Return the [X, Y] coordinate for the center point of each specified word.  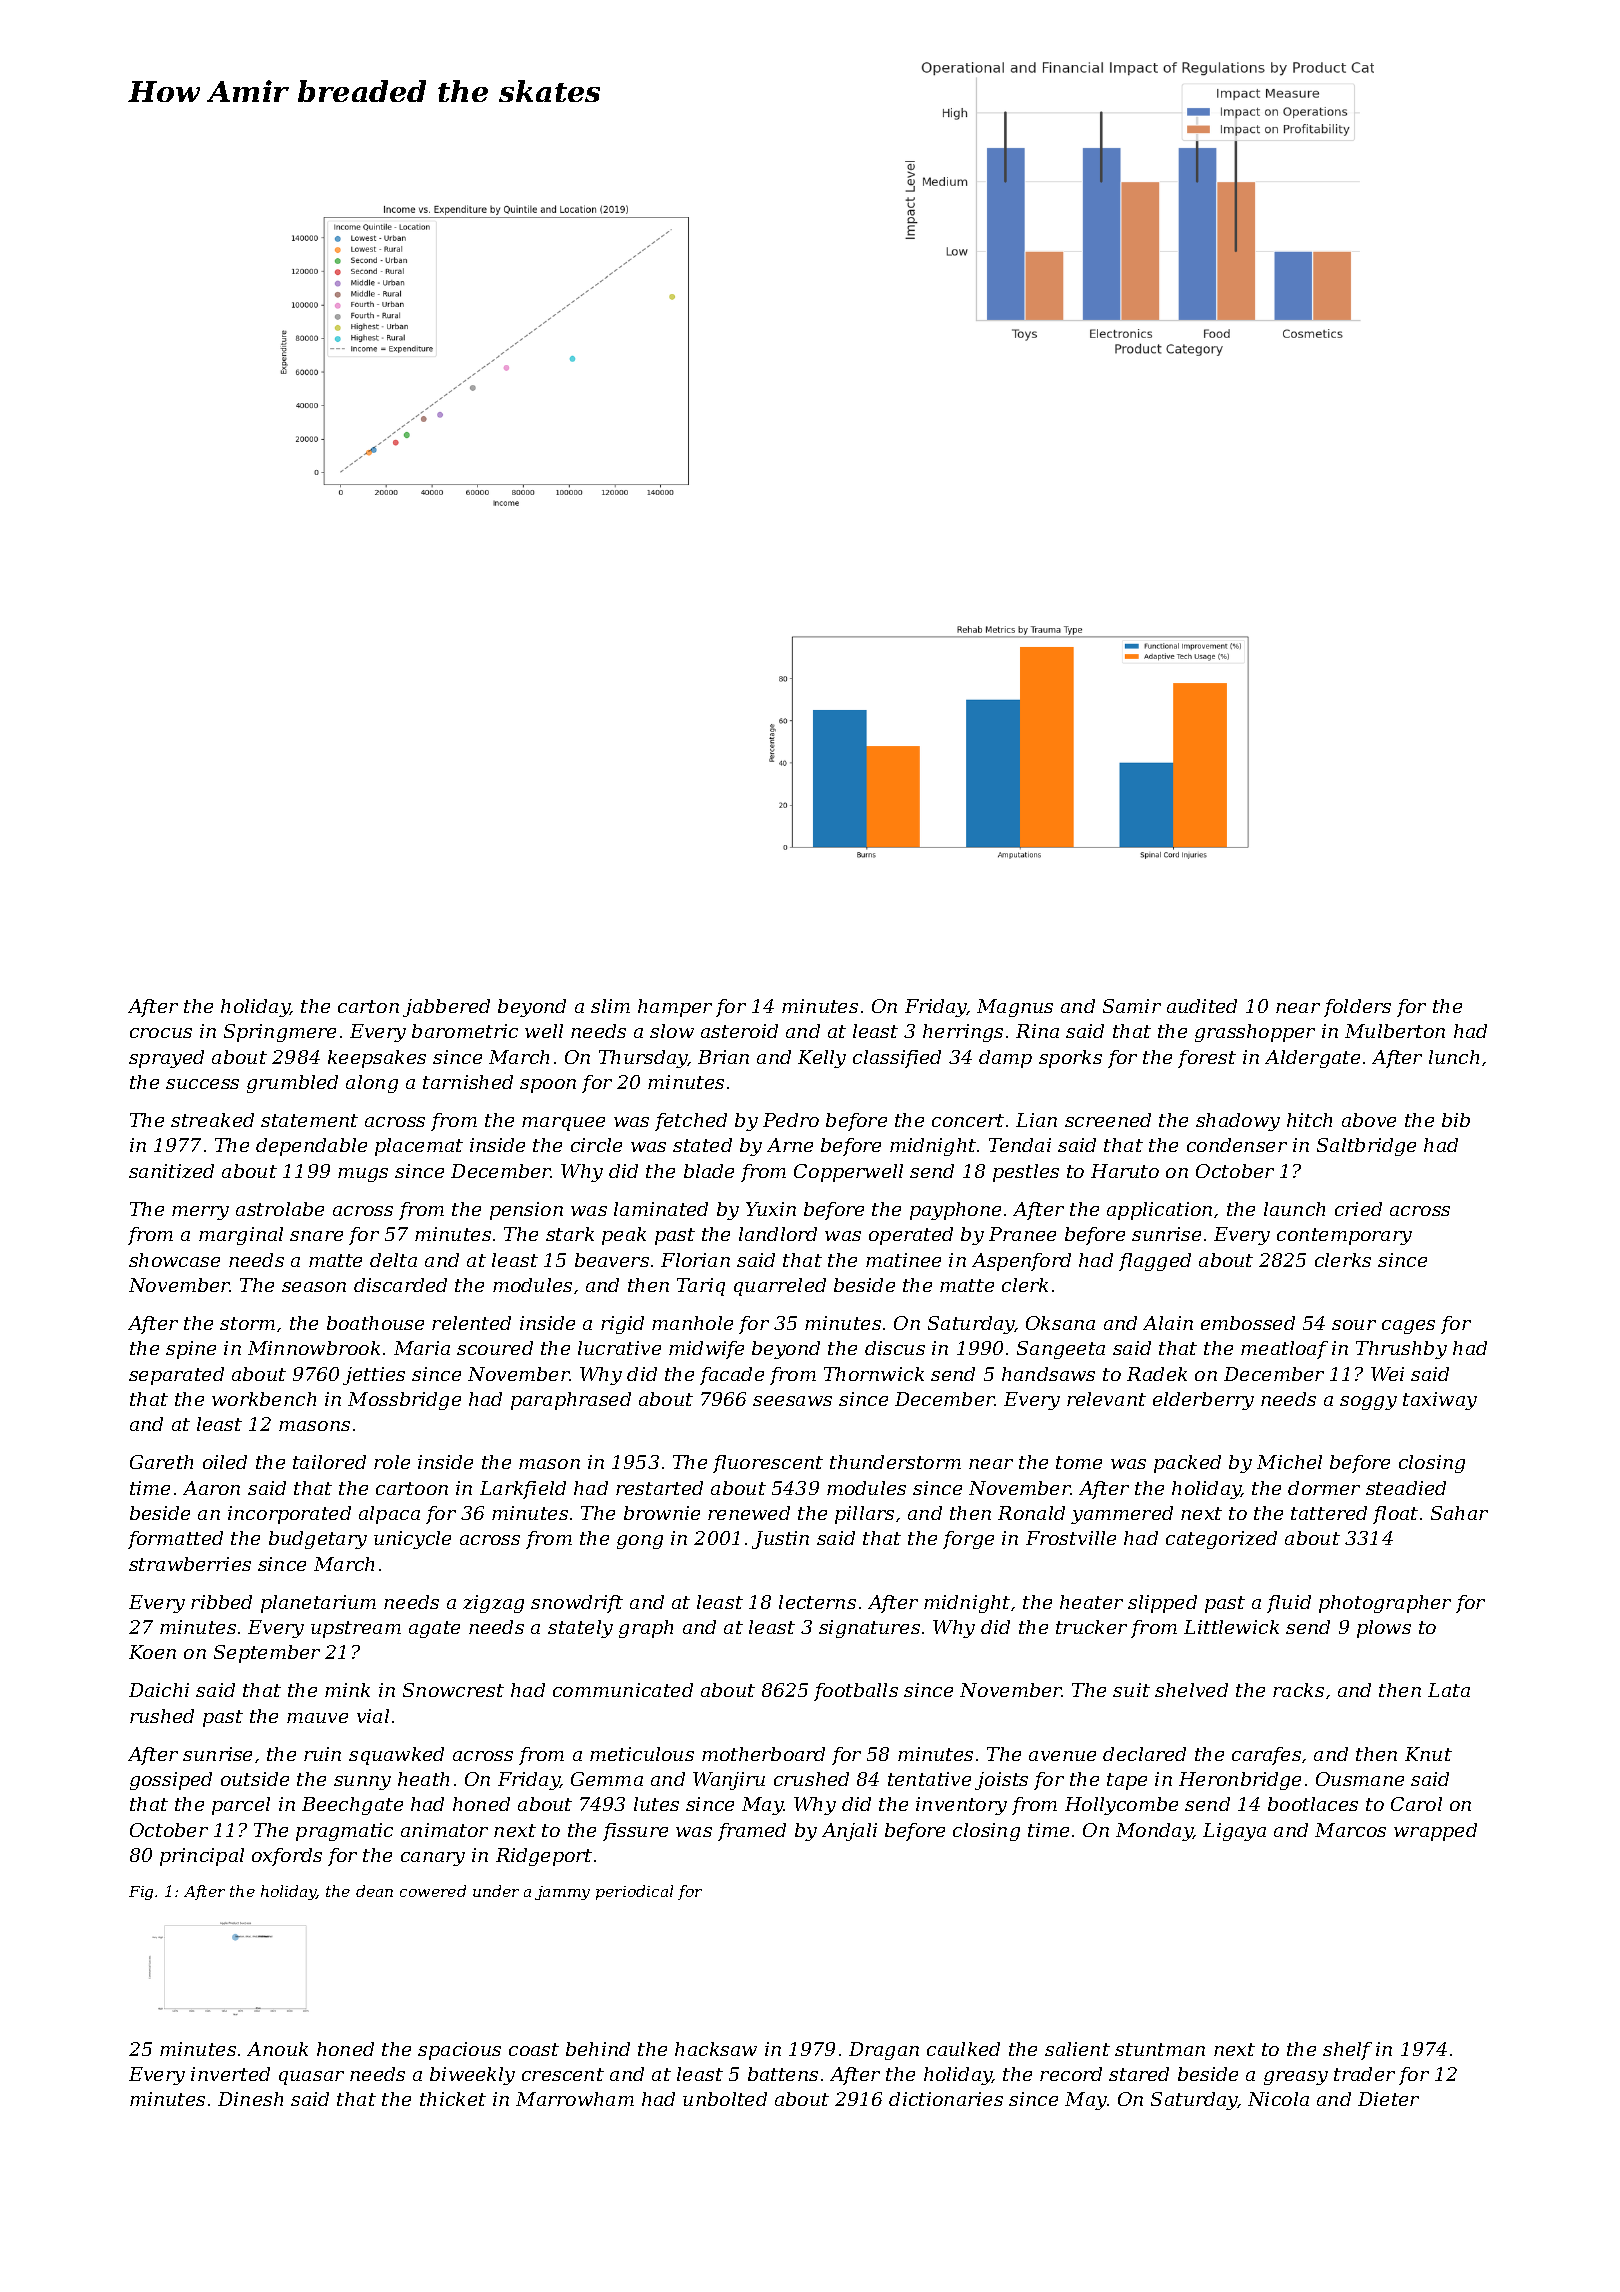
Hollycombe [1121, 1806]
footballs [856, 1692]
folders [1357, 1008]
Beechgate [352, 1806]
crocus [161, 1033]
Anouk [277, 2049]
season [314, 1287]
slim [610, 1006]
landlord [778, 1234]
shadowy [1238, 1122]
